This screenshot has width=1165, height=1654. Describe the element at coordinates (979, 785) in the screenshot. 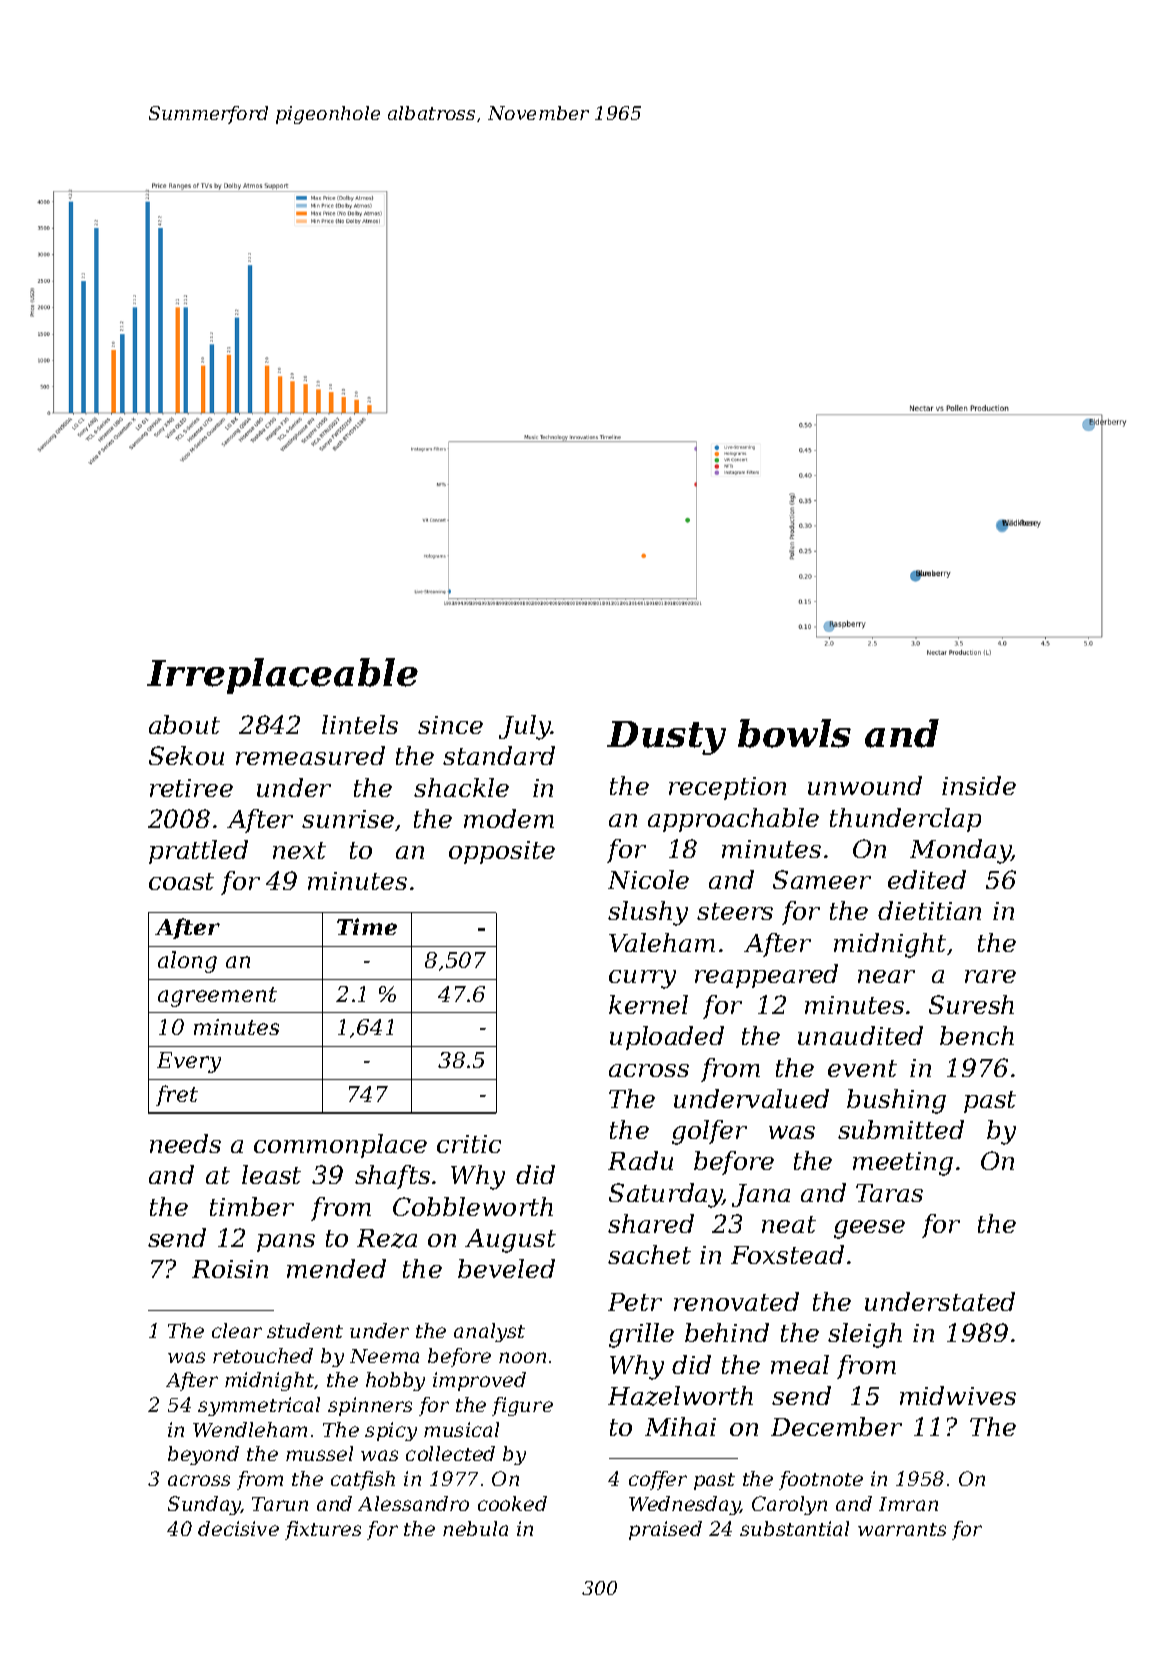

I see `inside` at that location.
